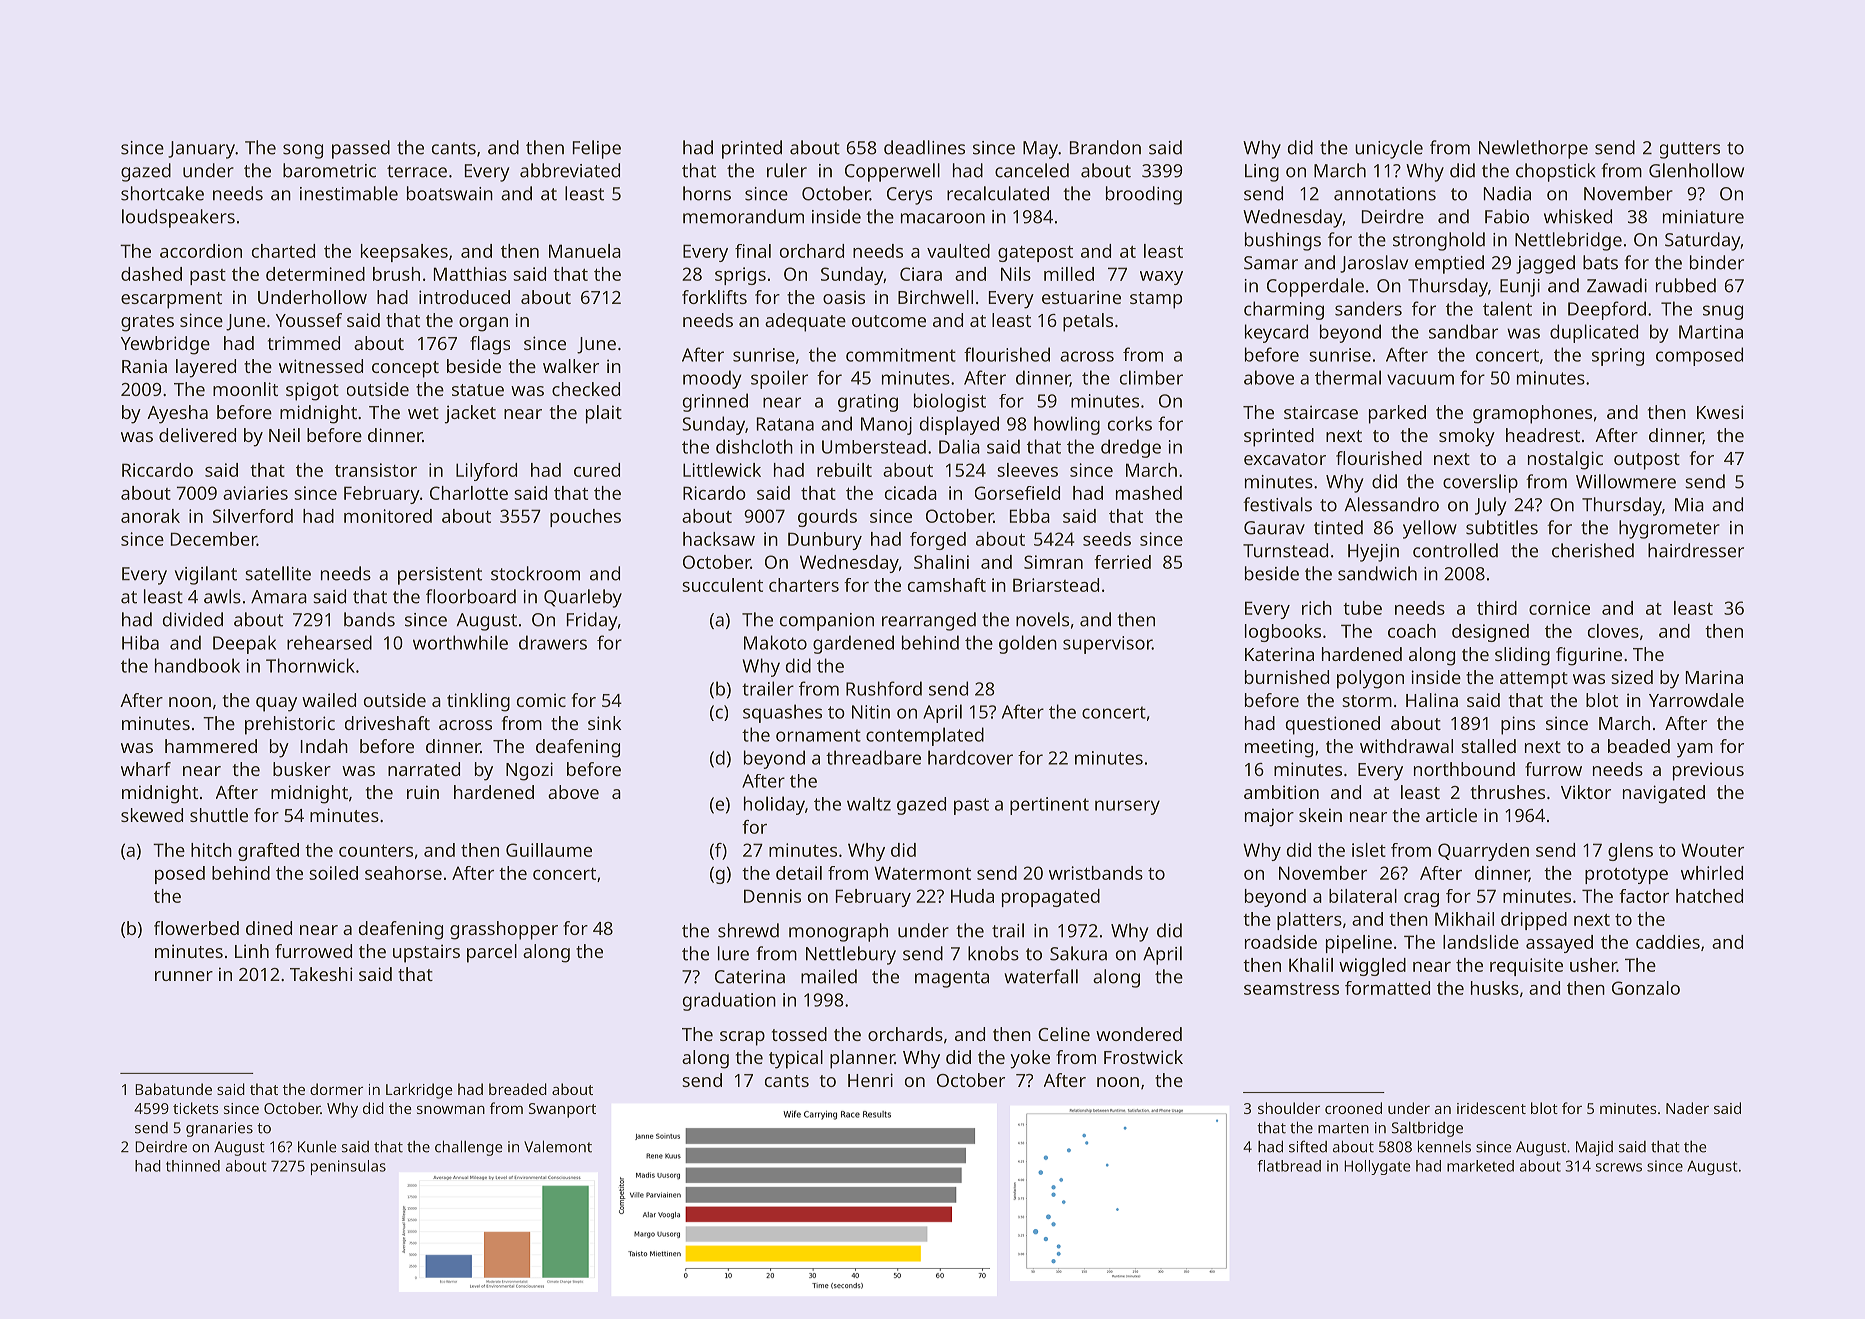  Describe the element at coordinates (1392, 504) in the screenshot. I see `Alessandro` at that location.
